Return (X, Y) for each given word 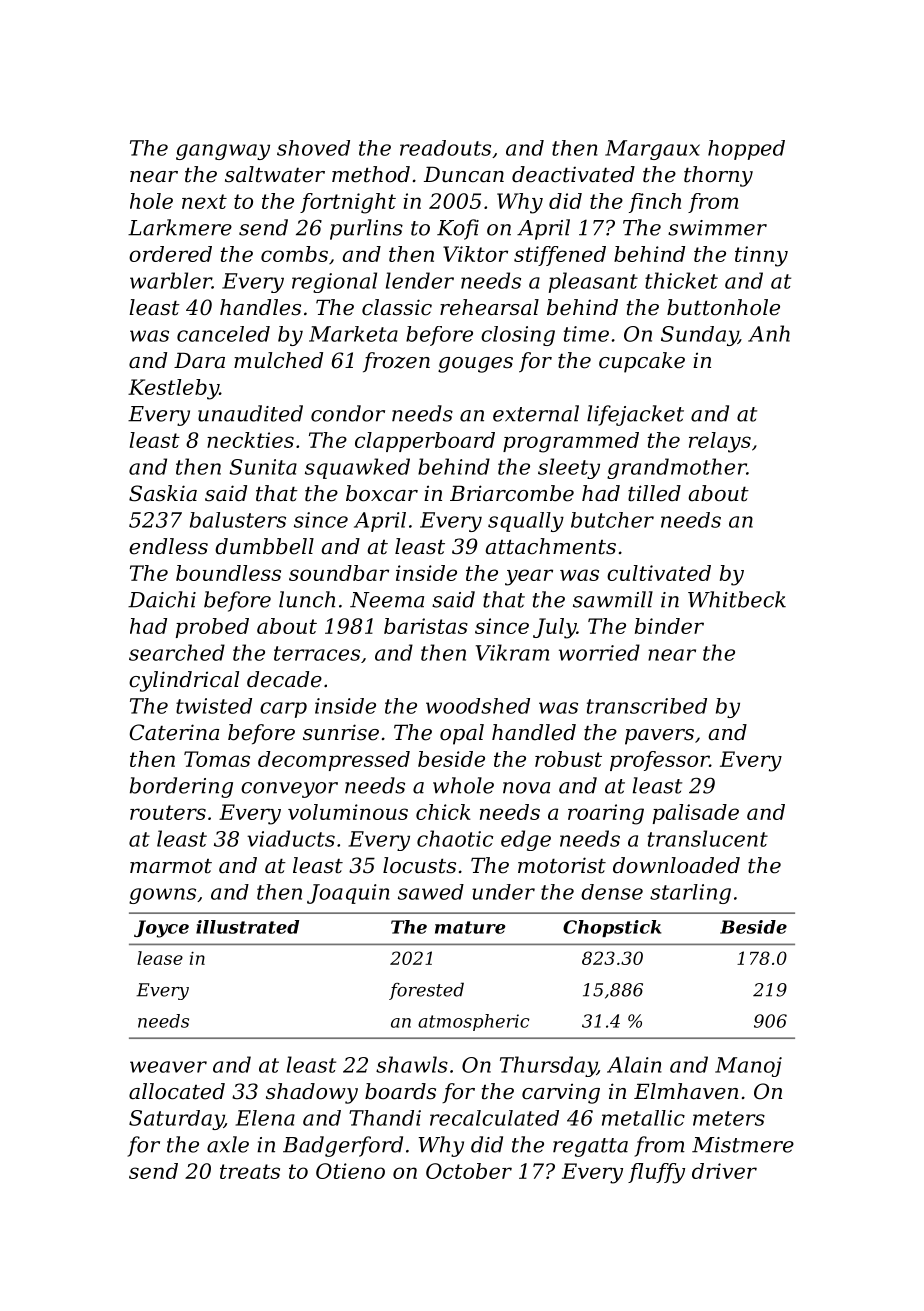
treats (250, 1171)
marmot (171, 866)
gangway (223, 152)
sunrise (341, 732)
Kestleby (173, 389)
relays (720, 442)
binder (669, 626)
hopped (746, 150)
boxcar (382, 493)
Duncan (464, 174)
